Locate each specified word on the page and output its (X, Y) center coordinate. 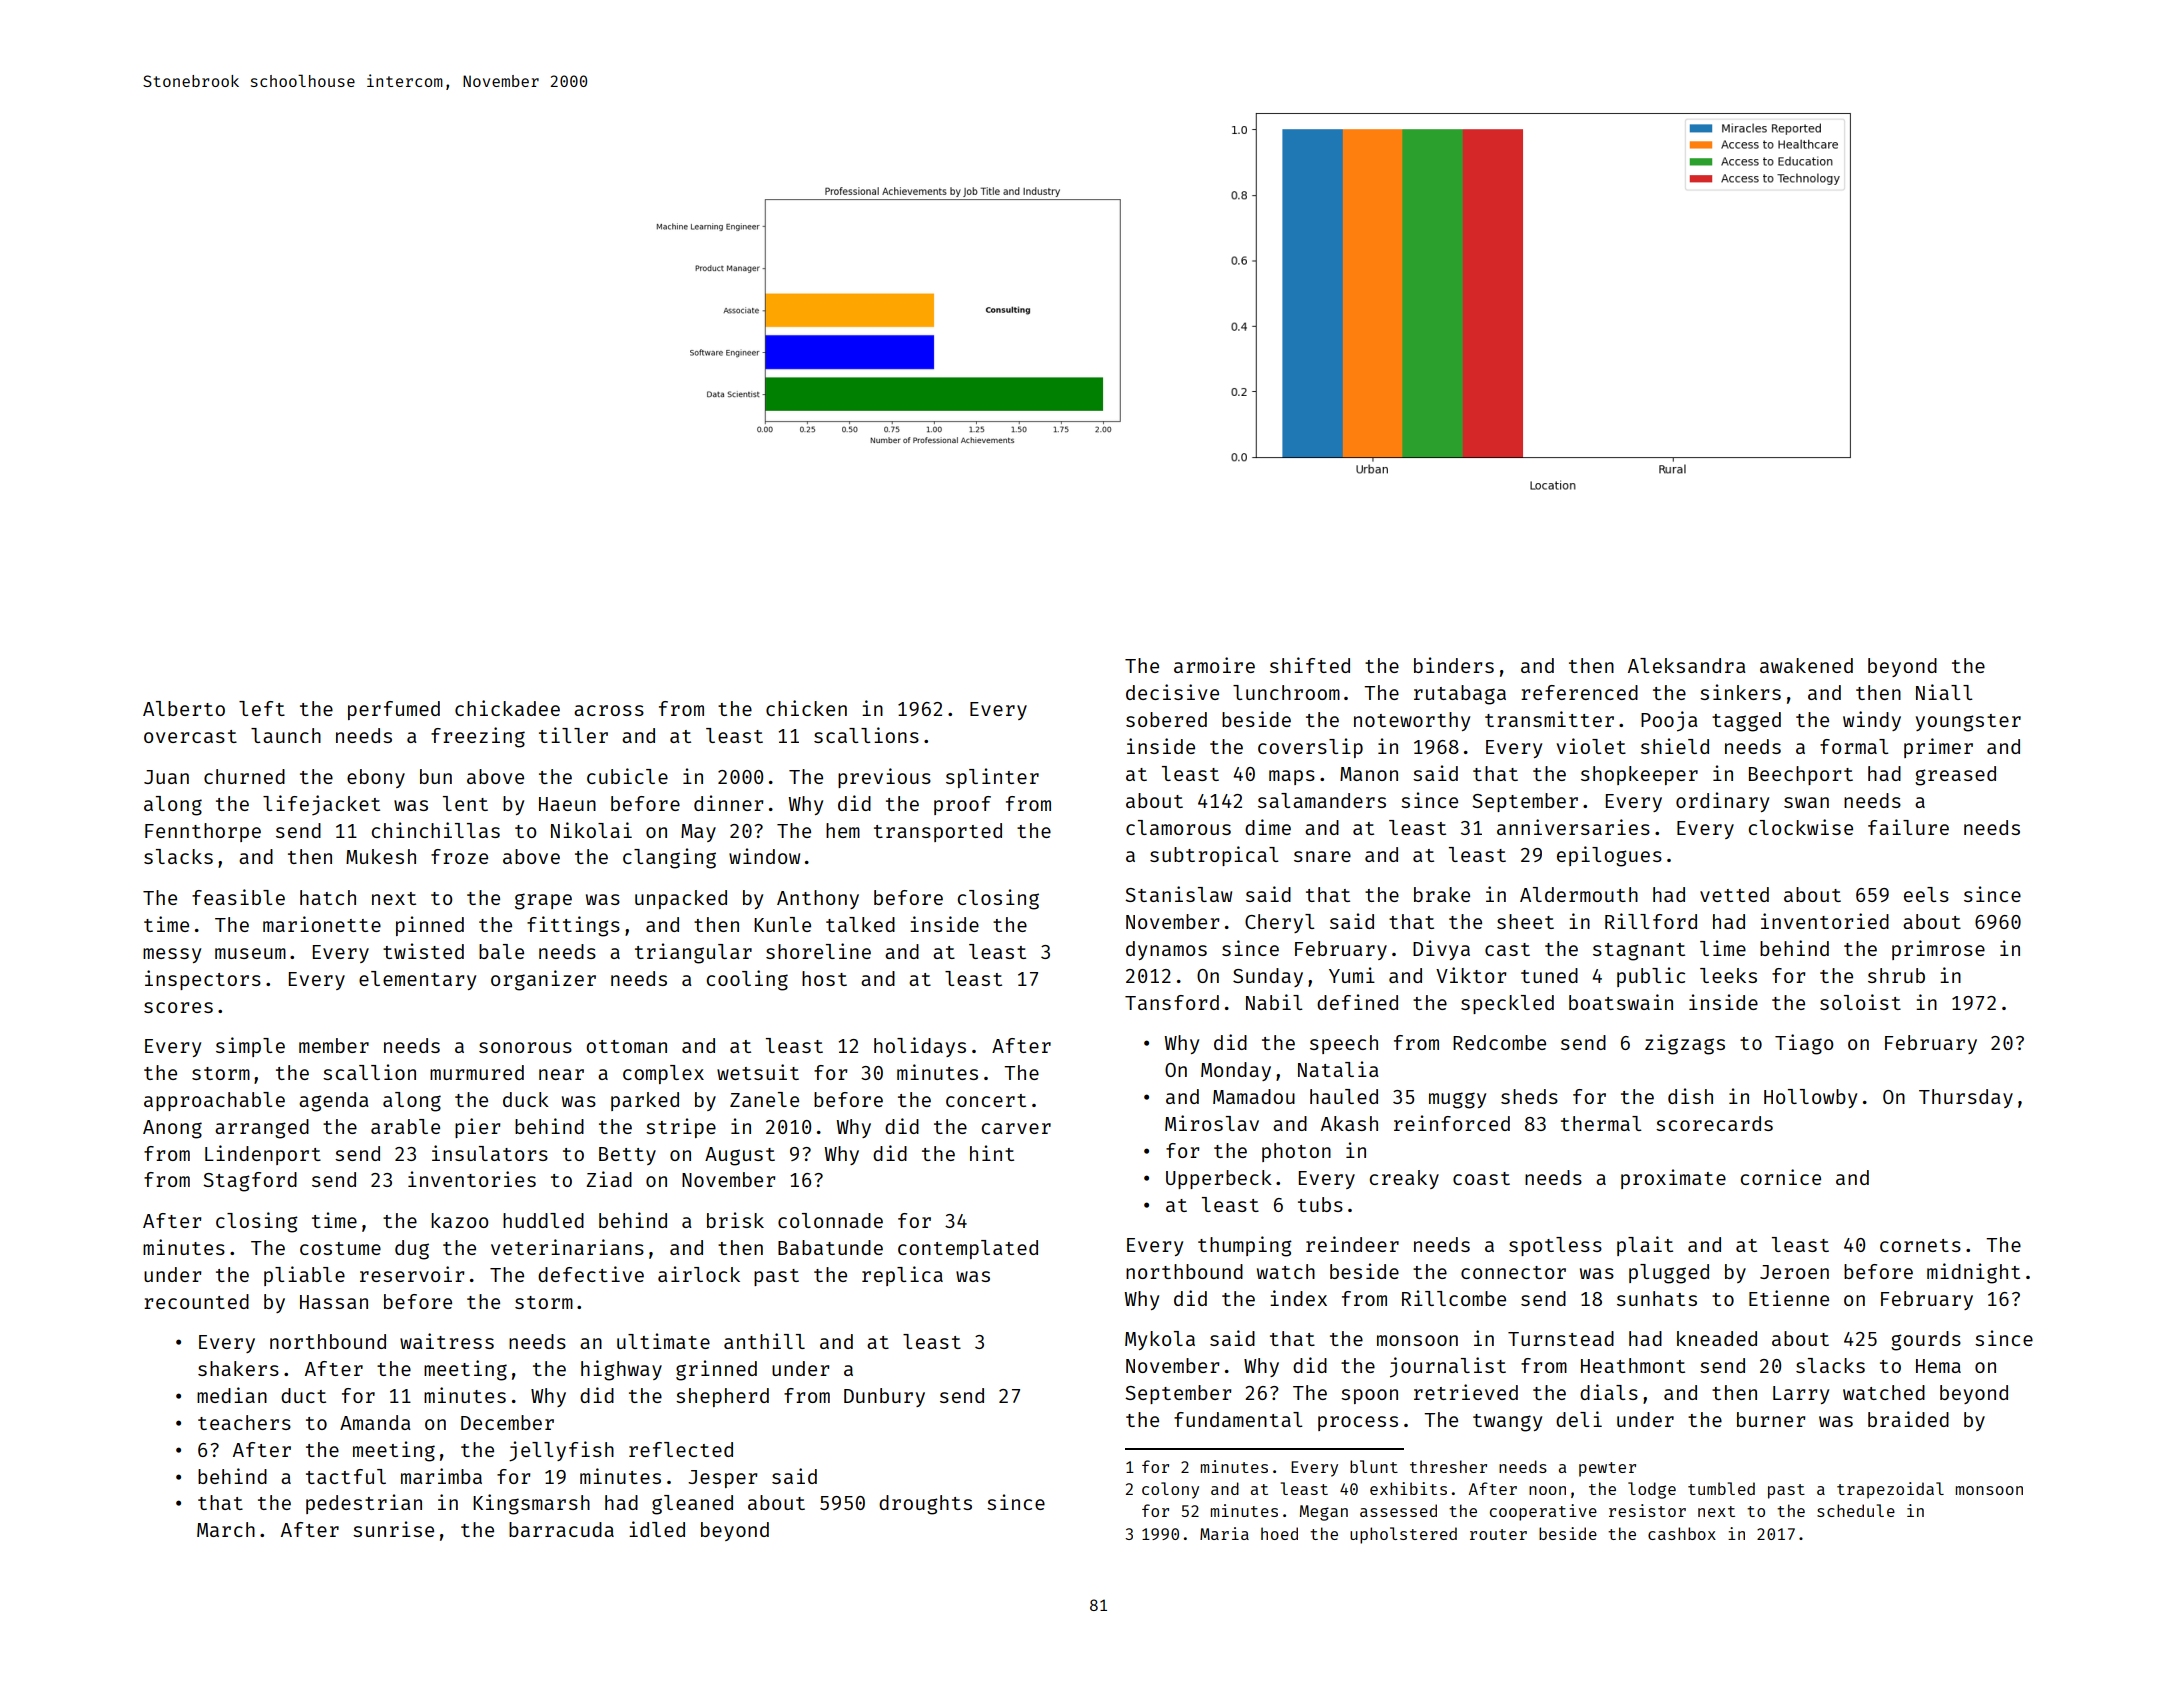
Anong (172, 1129)
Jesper (722, 1479)
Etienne (1789, 1298)
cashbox (1682, 1533)
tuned (1549, 975)
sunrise (393, 1529)
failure (1908, 827)
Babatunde (830, 1247)
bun (436, 776)
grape (543, 901)
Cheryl (1280, 923)
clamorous (1178, 827)
